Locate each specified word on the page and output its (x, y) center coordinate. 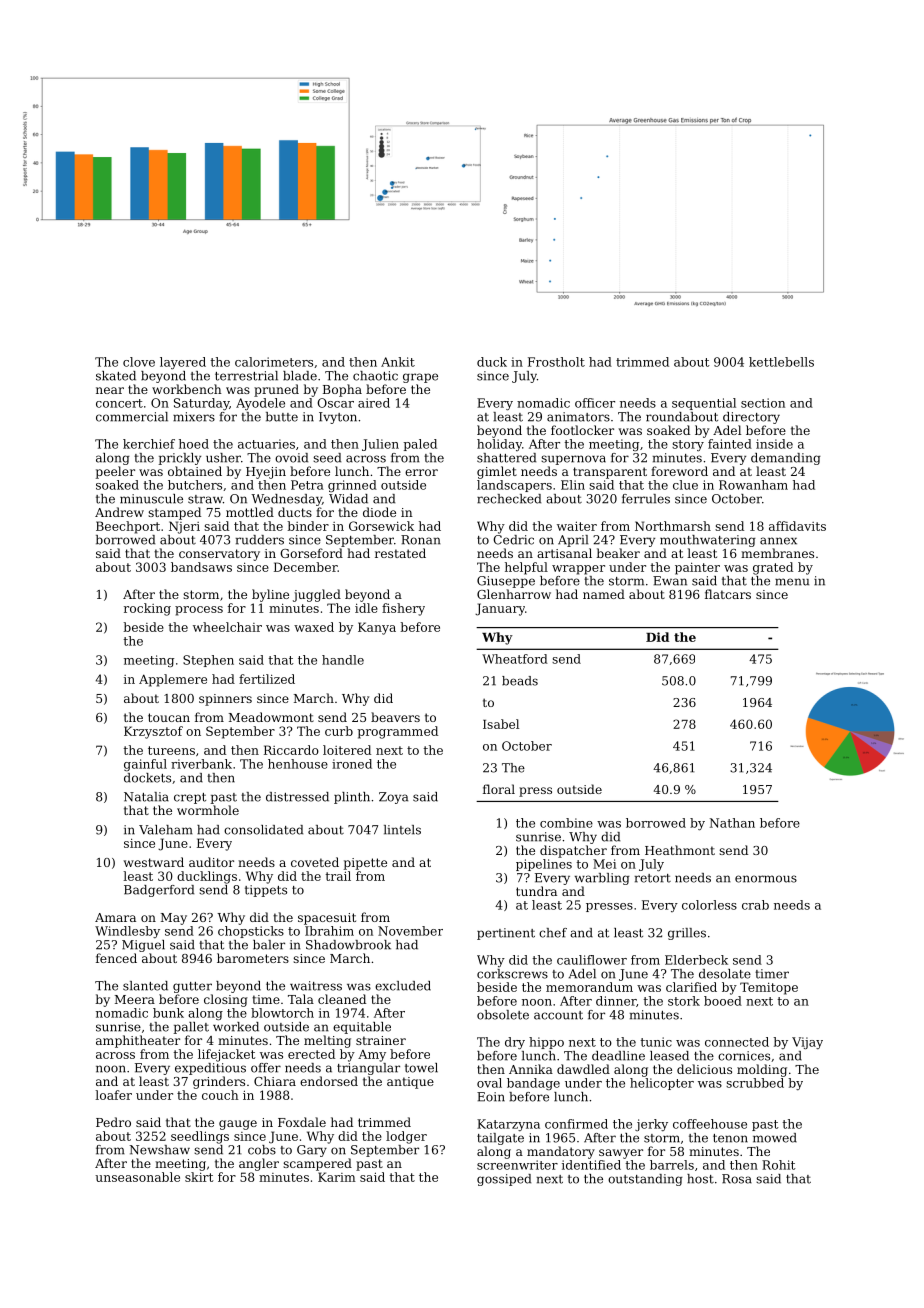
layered (183, 363)
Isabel (501, 724)
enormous (766, 879)
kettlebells (781, 362)
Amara (115, 917)
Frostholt (556, 362)
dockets (147, 778)
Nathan (732, 823)
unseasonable (137, 1177)
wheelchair (227, 627)
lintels (402, 830)
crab (755, 905)
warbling (602, 879)
